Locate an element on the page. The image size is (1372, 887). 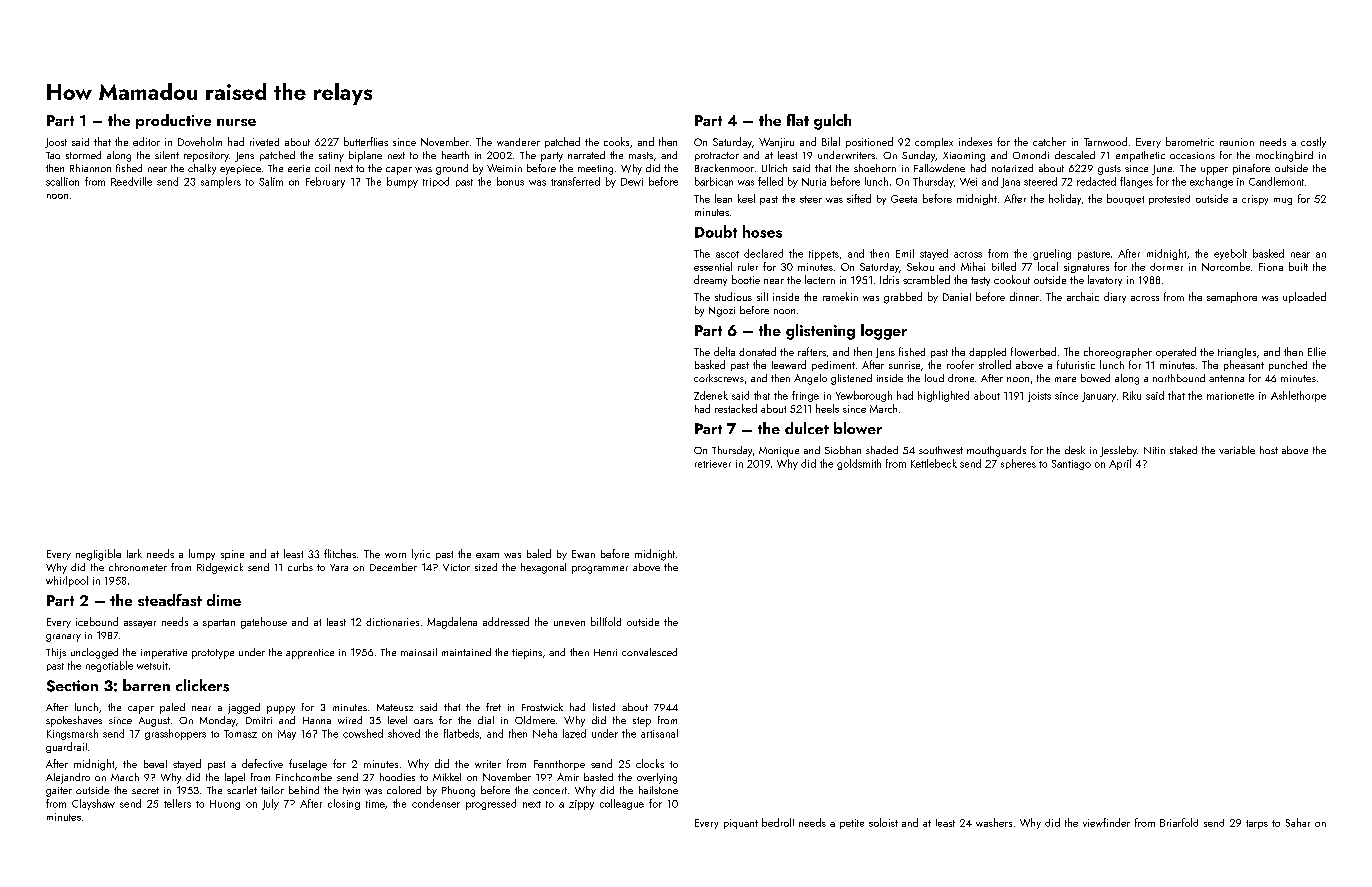
scarlet is located at coordinates (242, 790).
